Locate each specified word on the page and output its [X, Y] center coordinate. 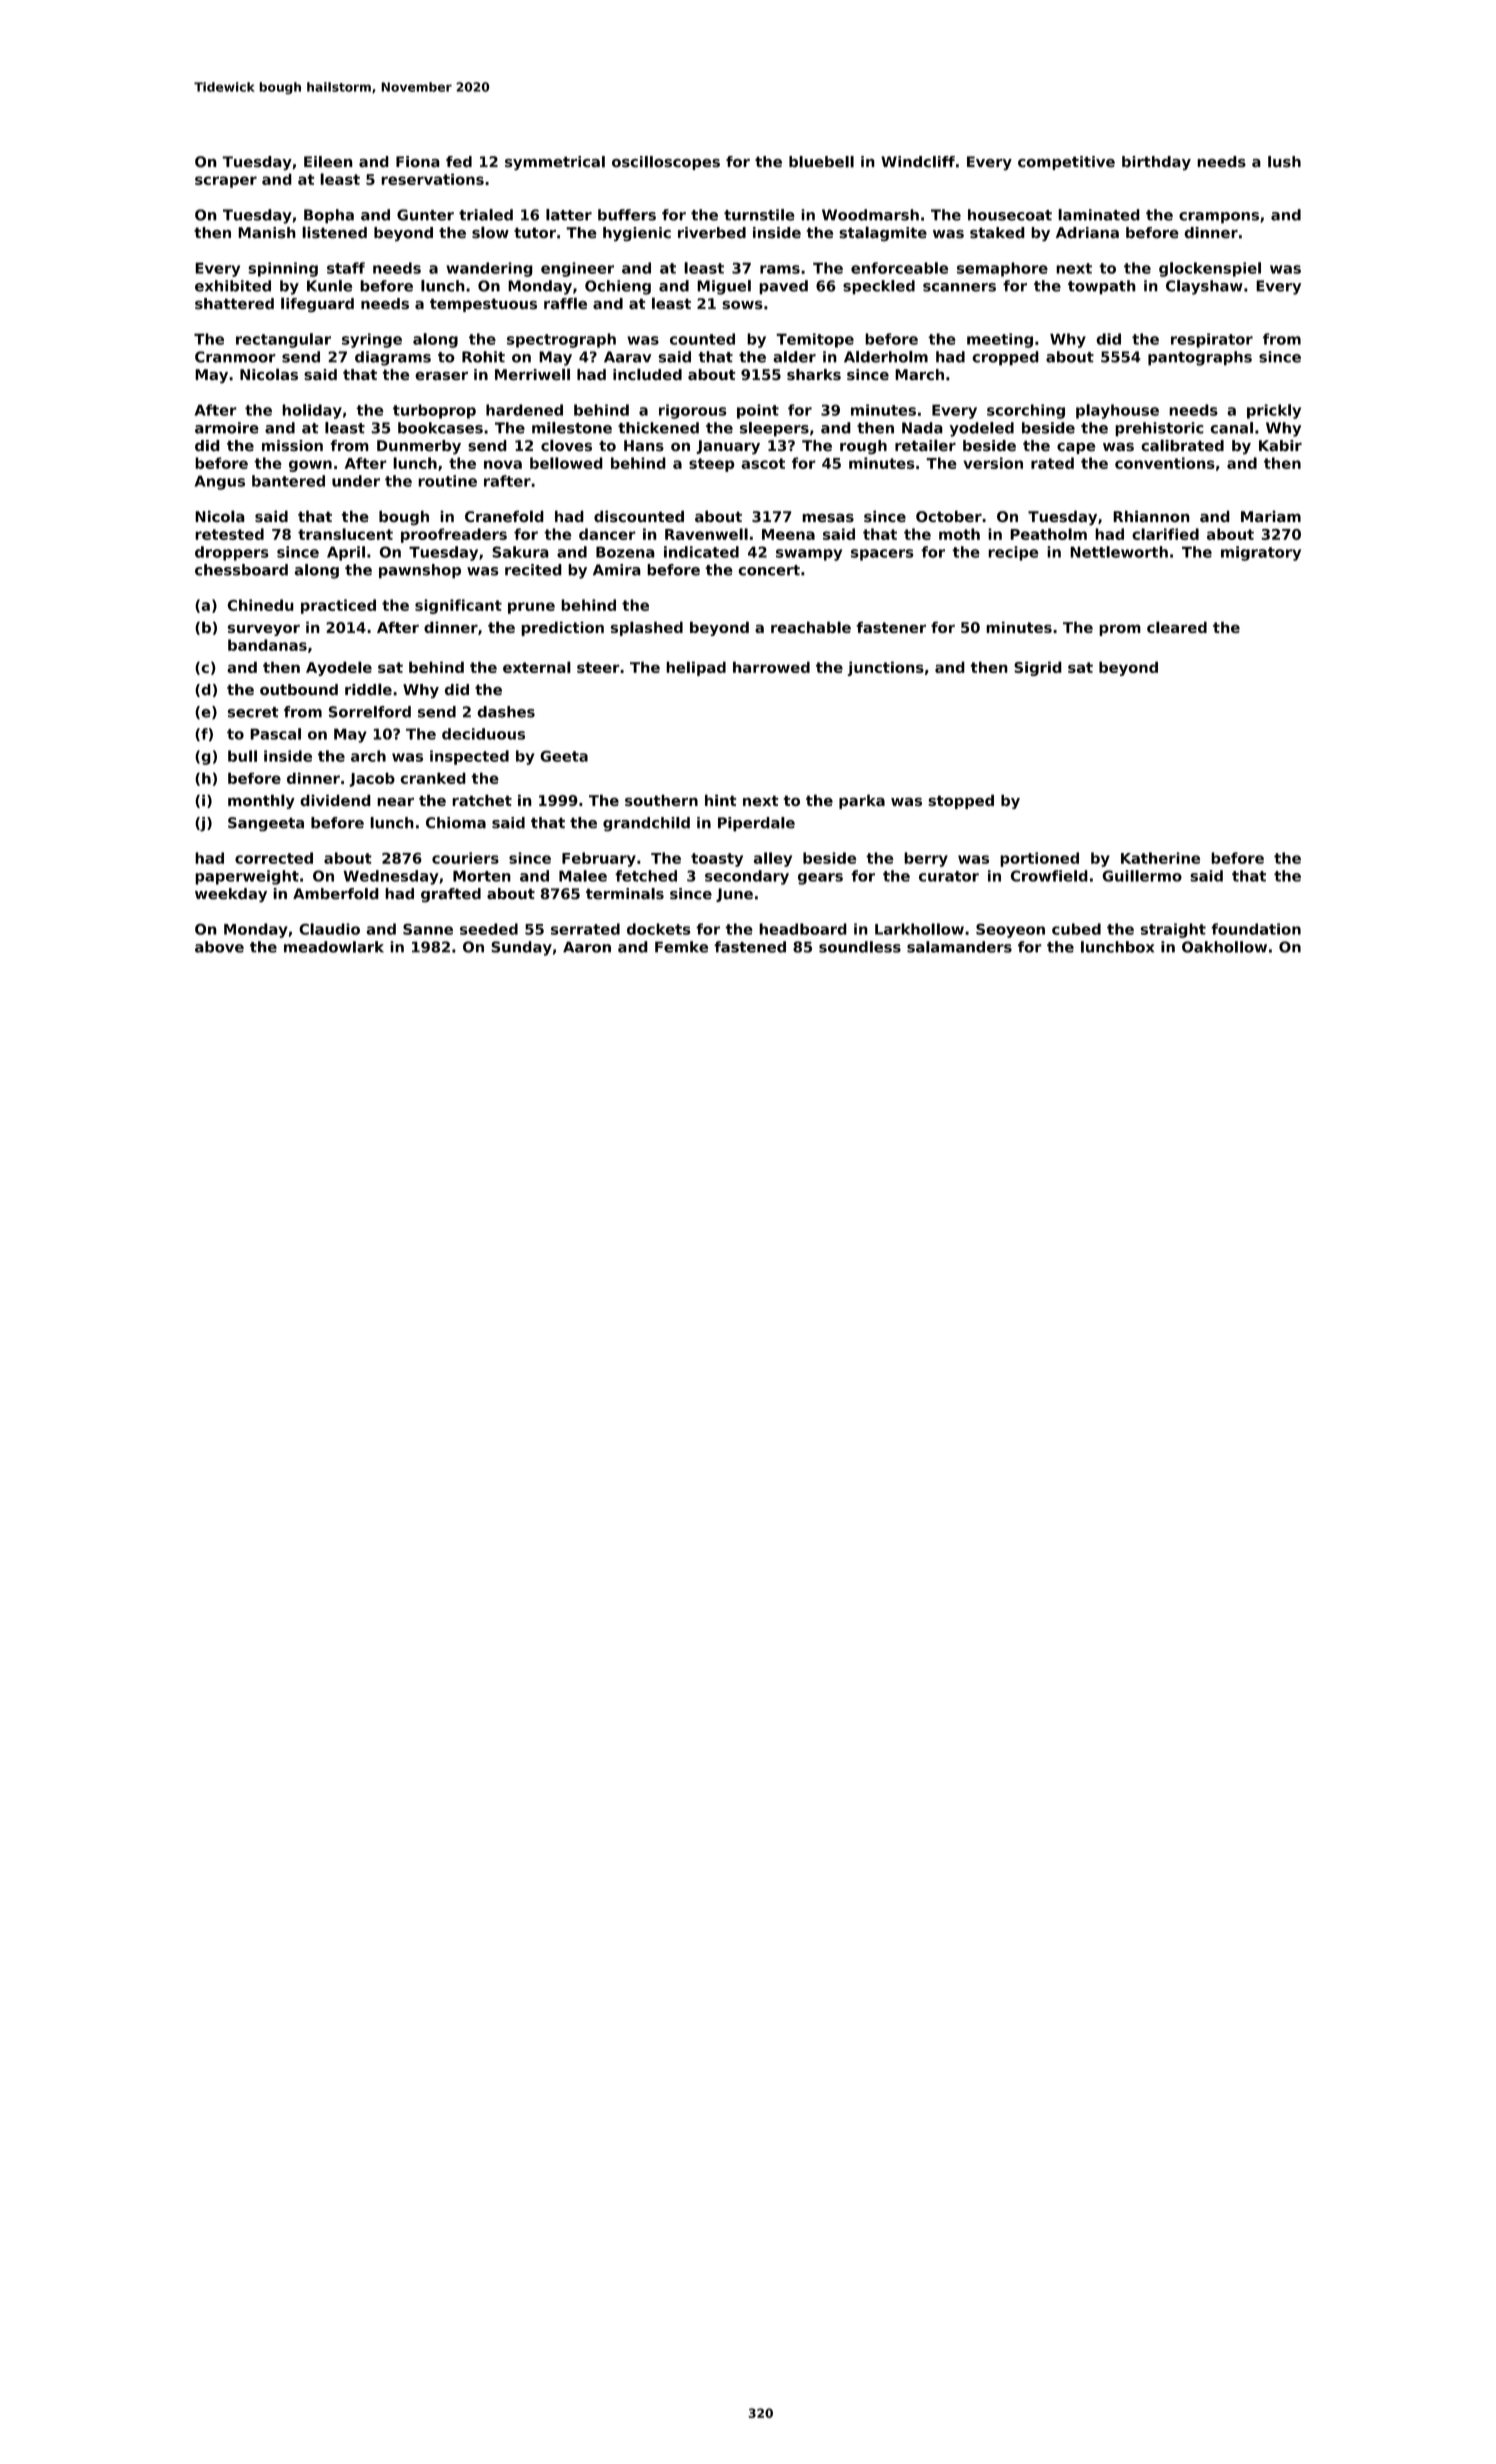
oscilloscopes [666, 163]
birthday [1156, 163]
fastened [750, 947]
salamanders [959, 947]
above [219, 947]
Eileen [328, 162]
